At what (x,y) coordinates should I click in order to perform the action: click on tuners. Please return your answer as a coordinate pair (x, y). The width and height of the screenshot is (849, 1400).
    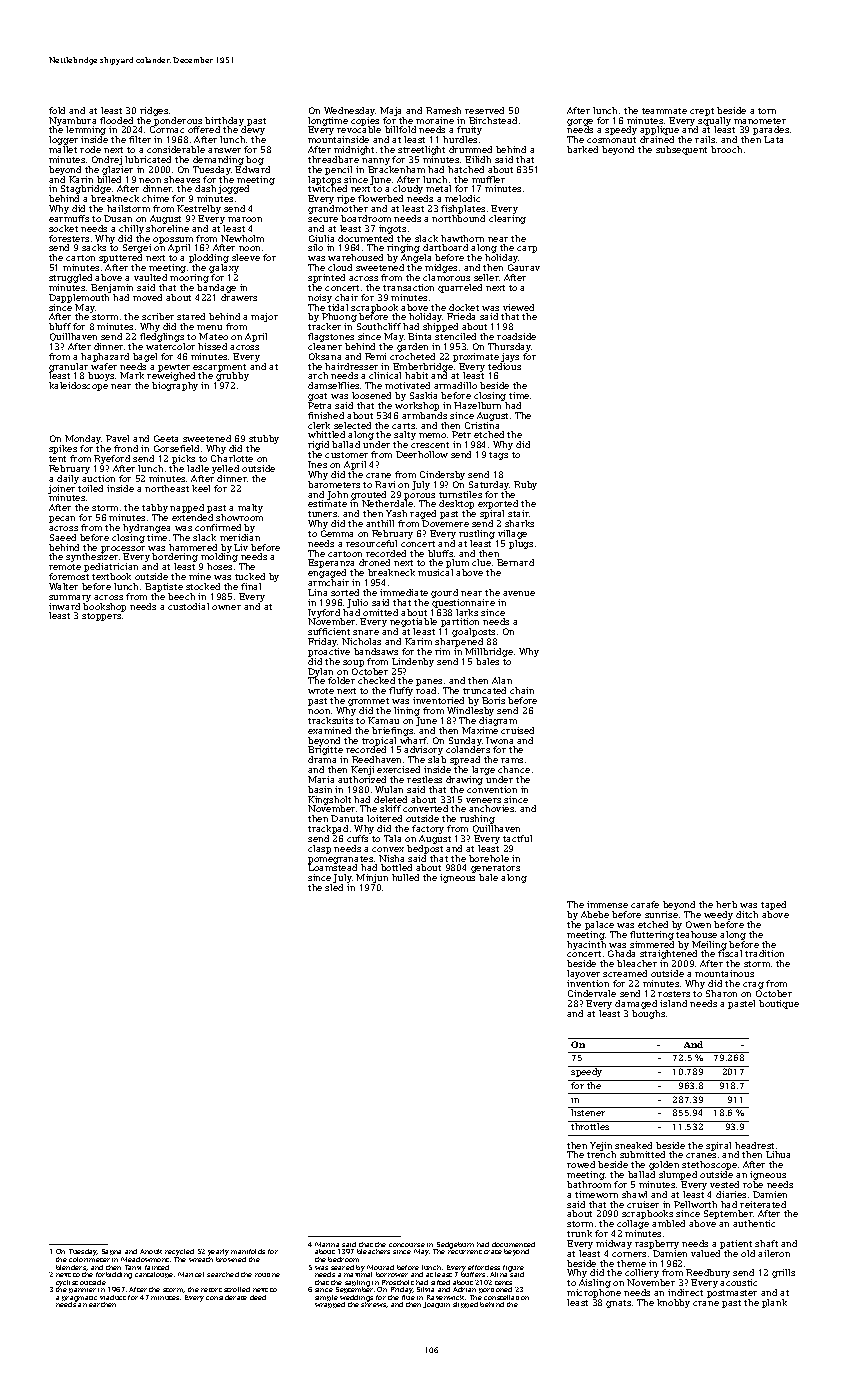
    Looking at the image, I should click on (322, 514).
